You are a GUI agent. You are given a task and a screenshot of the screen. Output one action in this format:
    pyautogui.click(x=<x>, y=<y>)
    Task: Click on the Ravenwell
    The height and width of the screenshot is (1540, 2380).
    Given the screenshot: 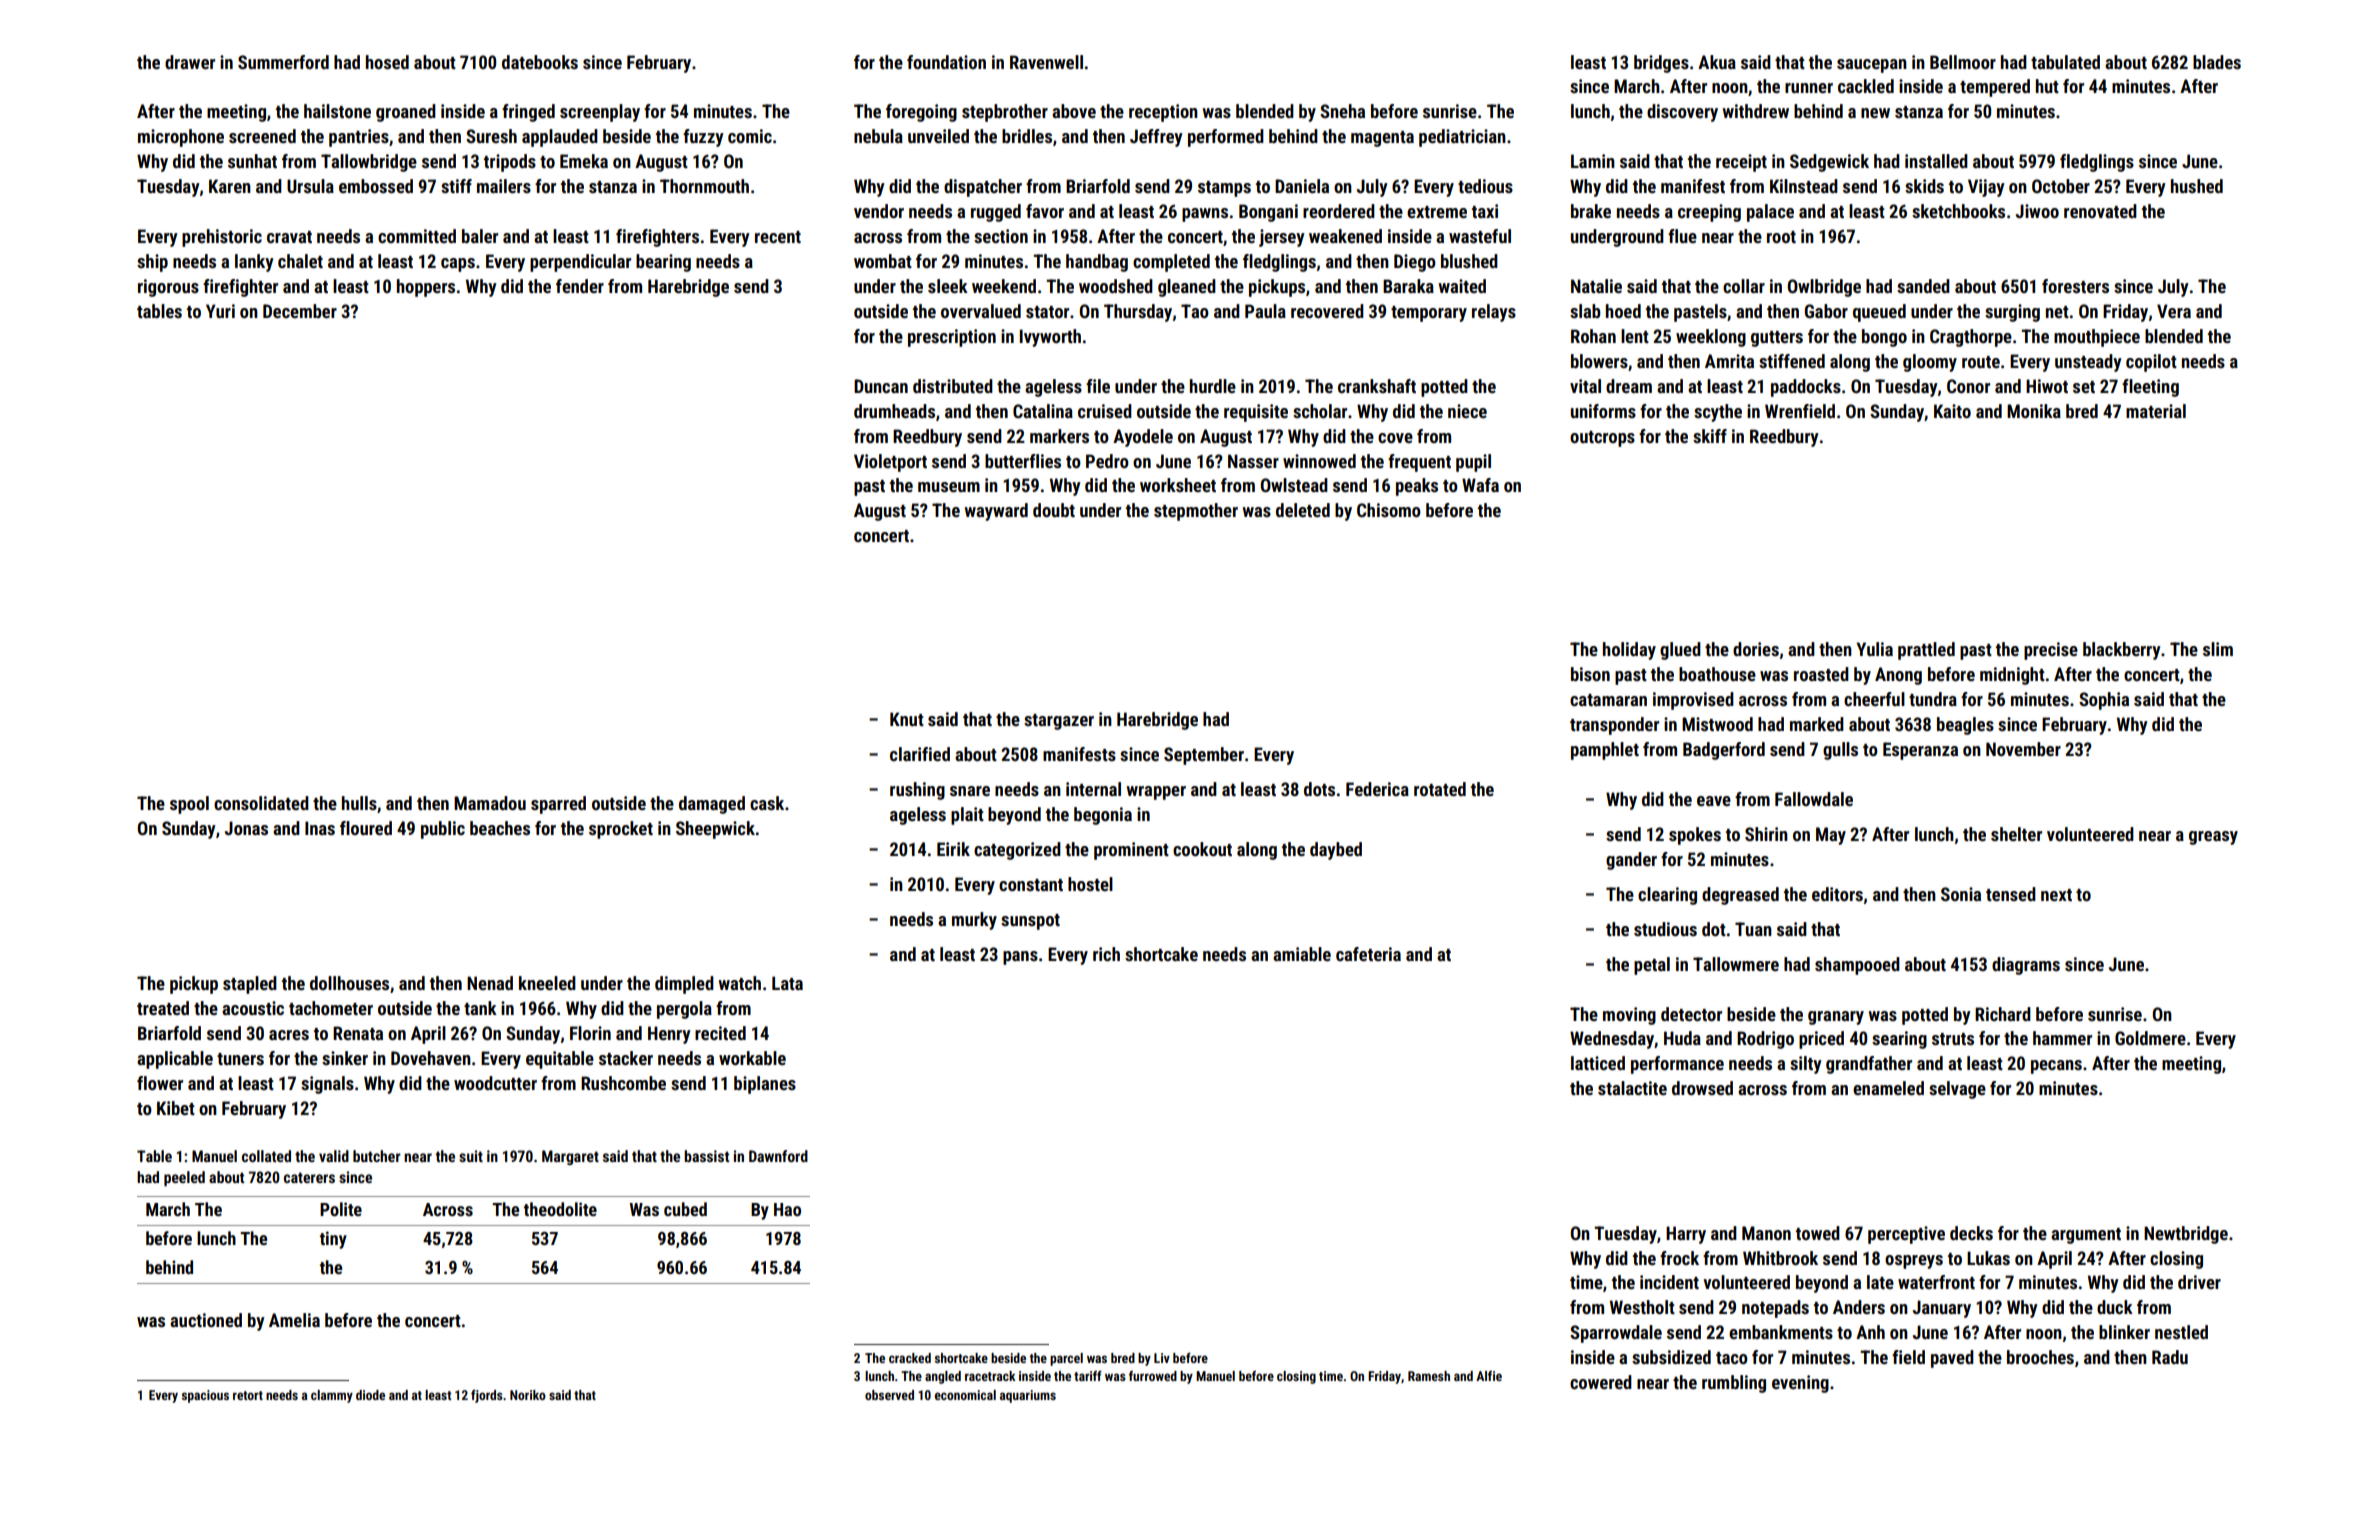 What is the action you would take?
    pyautogui.click(x=1046, y=62)
